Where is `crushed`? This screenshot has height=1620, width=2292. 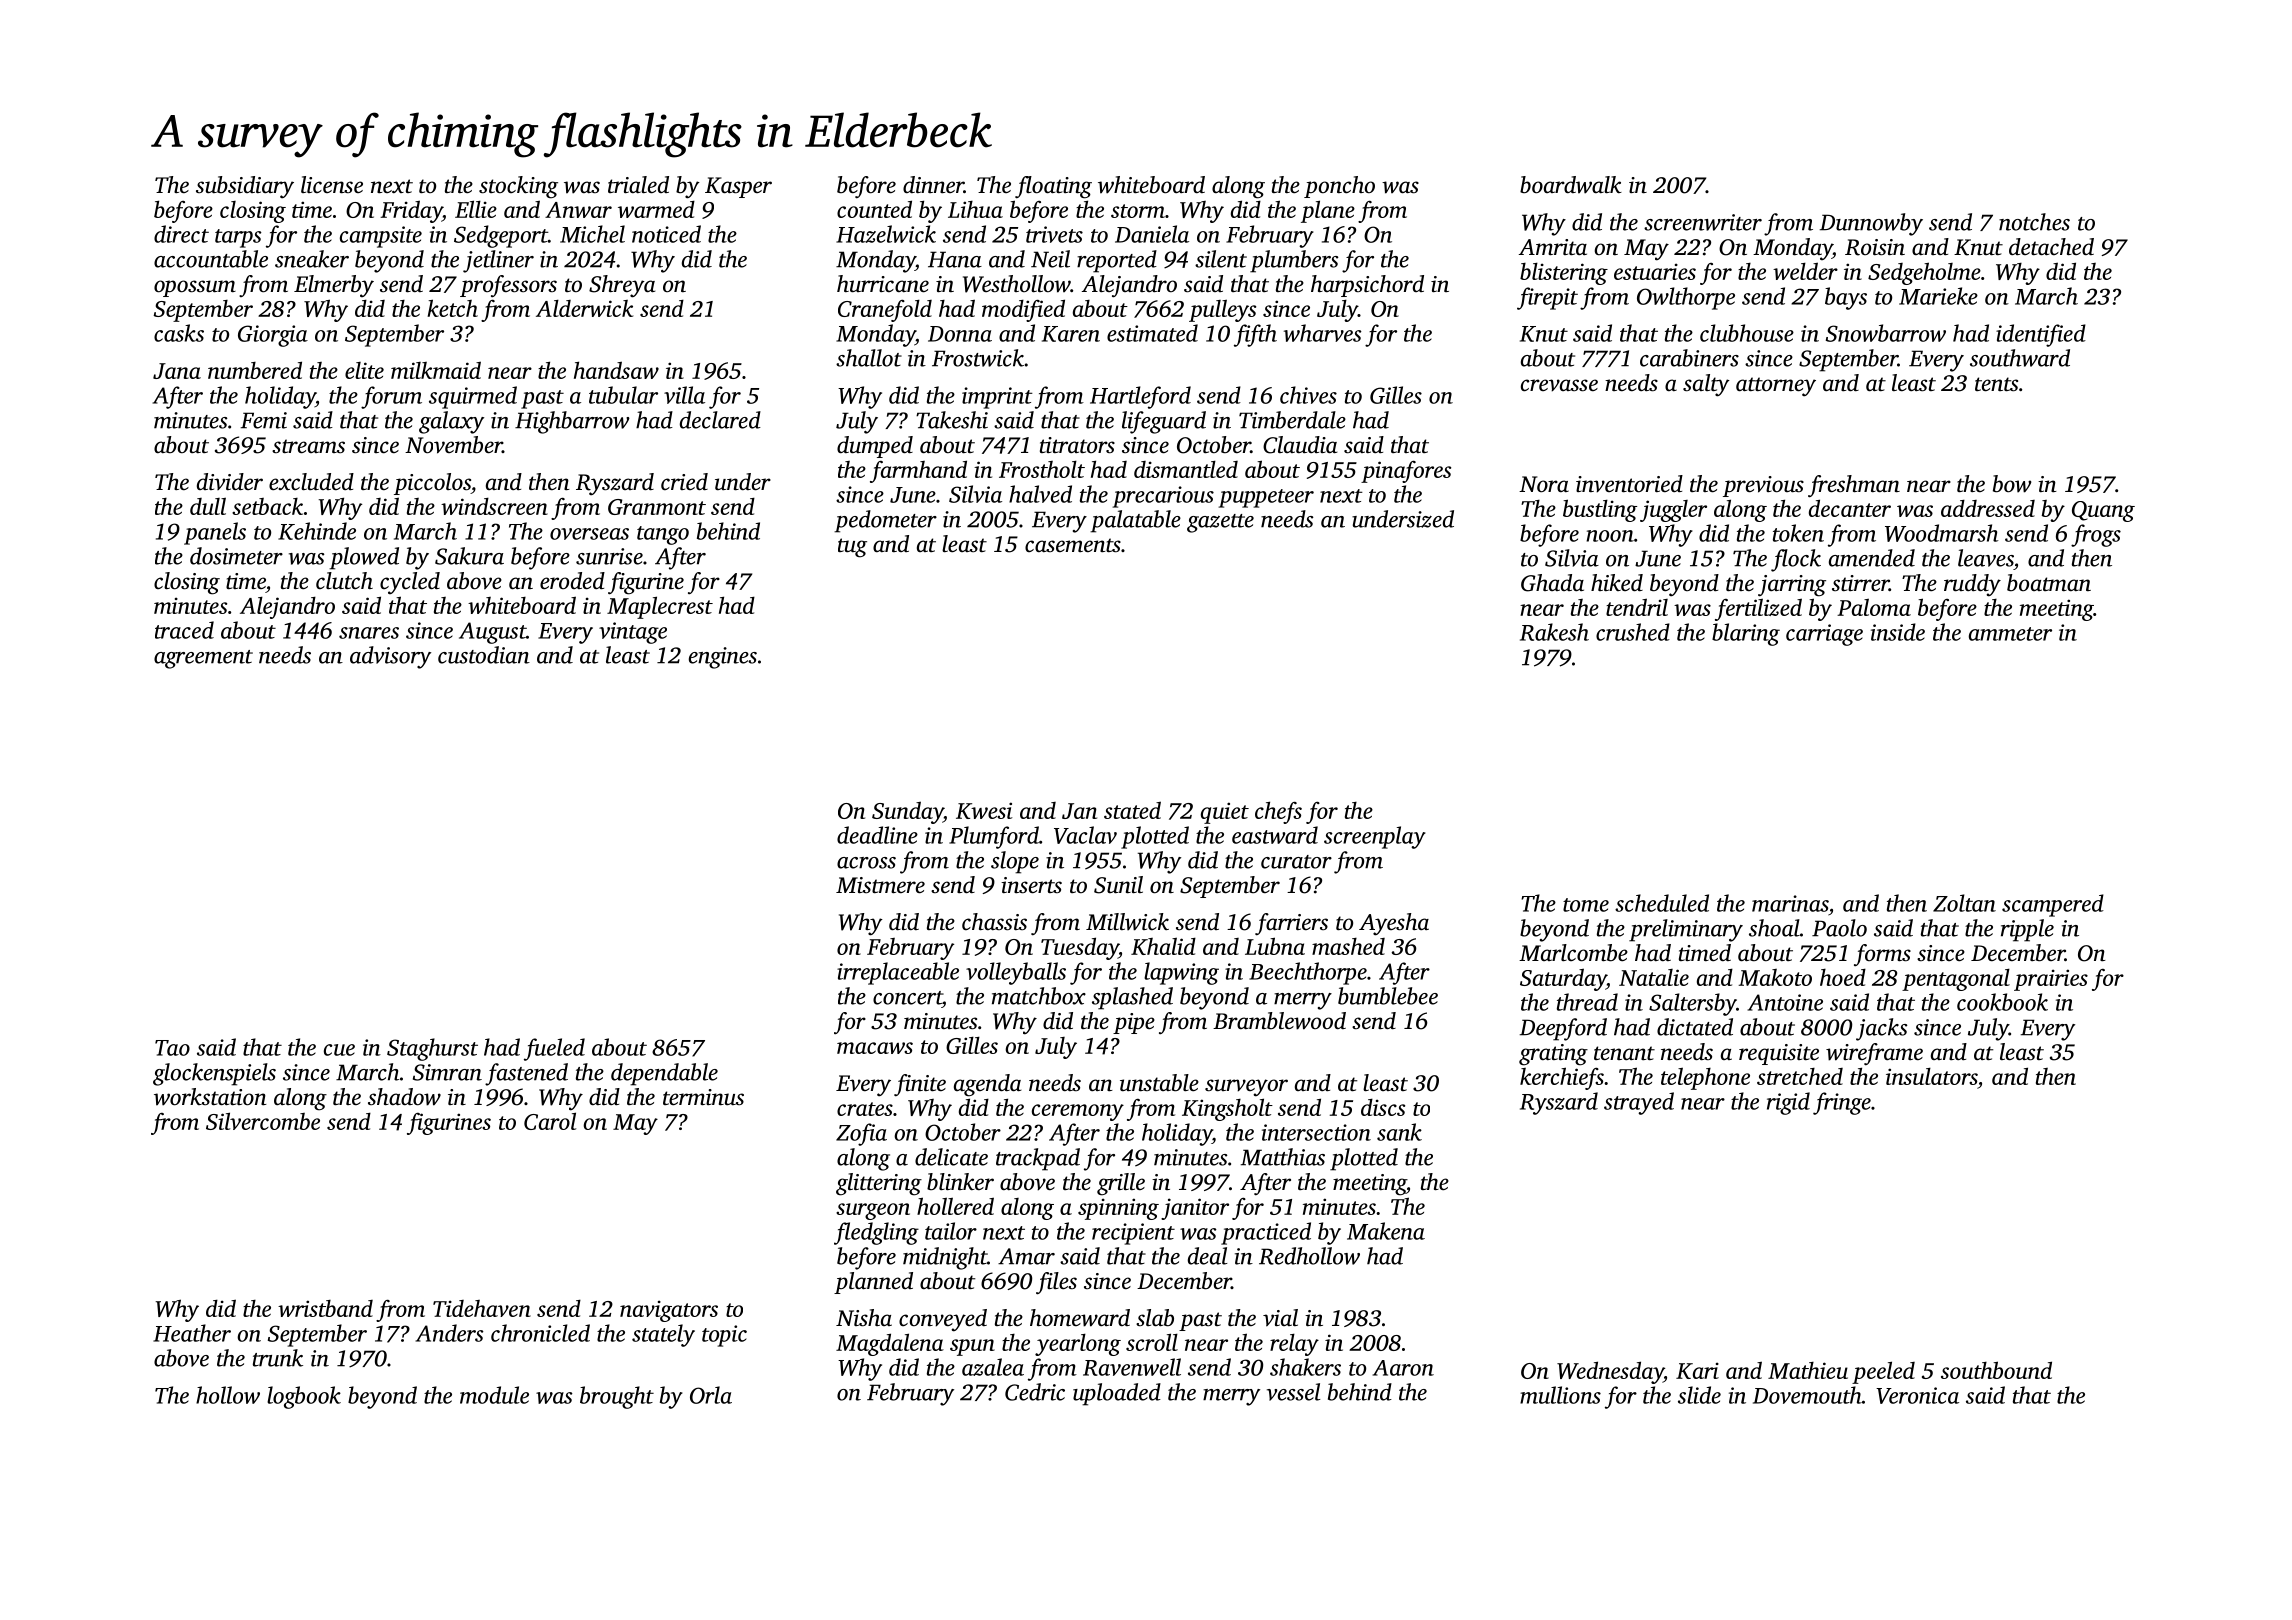 crushed is located at coordinates (1633, 632).
